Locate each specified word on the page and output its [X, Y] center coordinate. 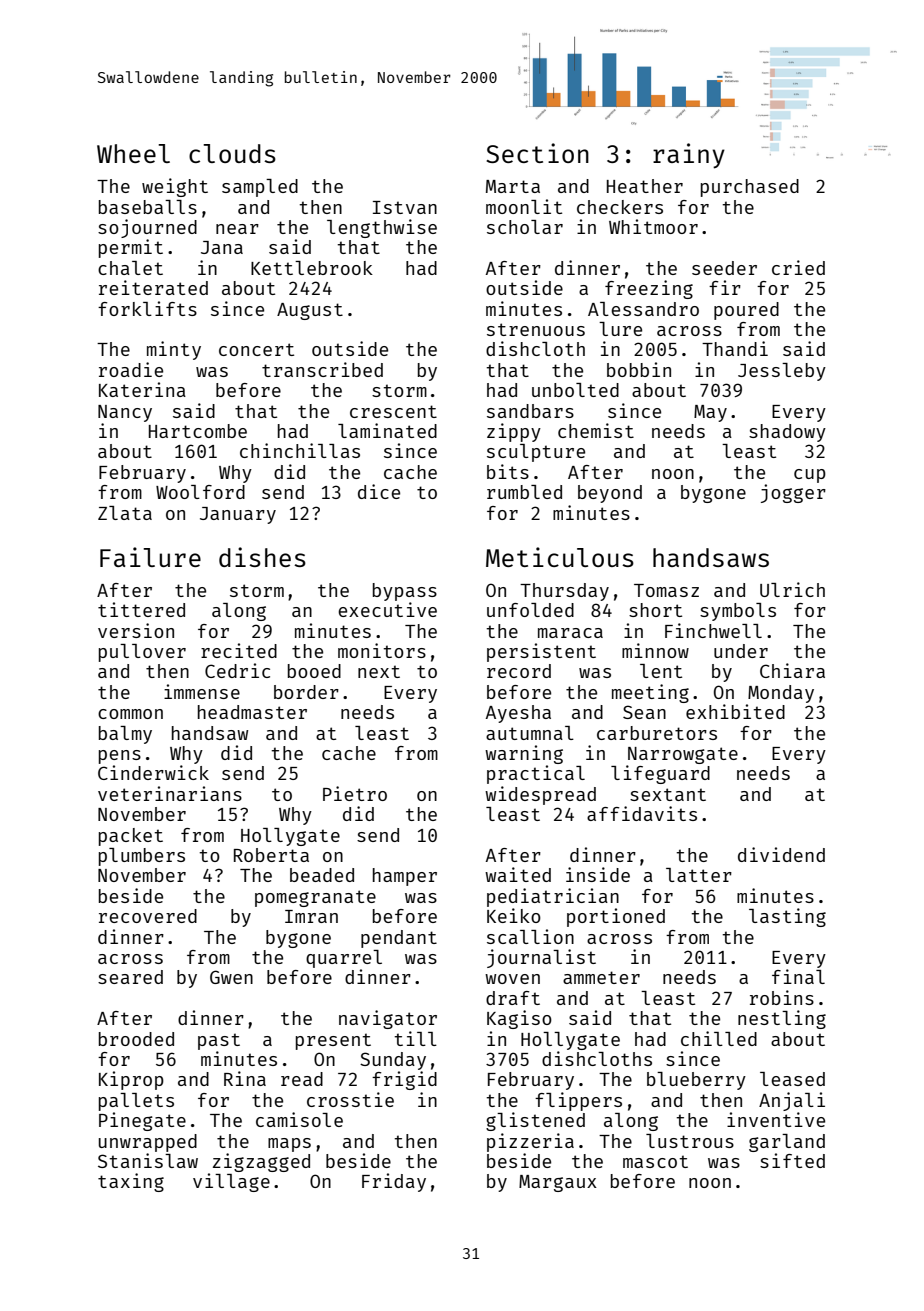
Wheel [133, 153]
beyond [610, 494]
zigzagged [261, 1162]
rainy [689, 156]
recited [239, 650]
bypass [405, 592]
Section [538, 153]
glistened [535, 1121]
